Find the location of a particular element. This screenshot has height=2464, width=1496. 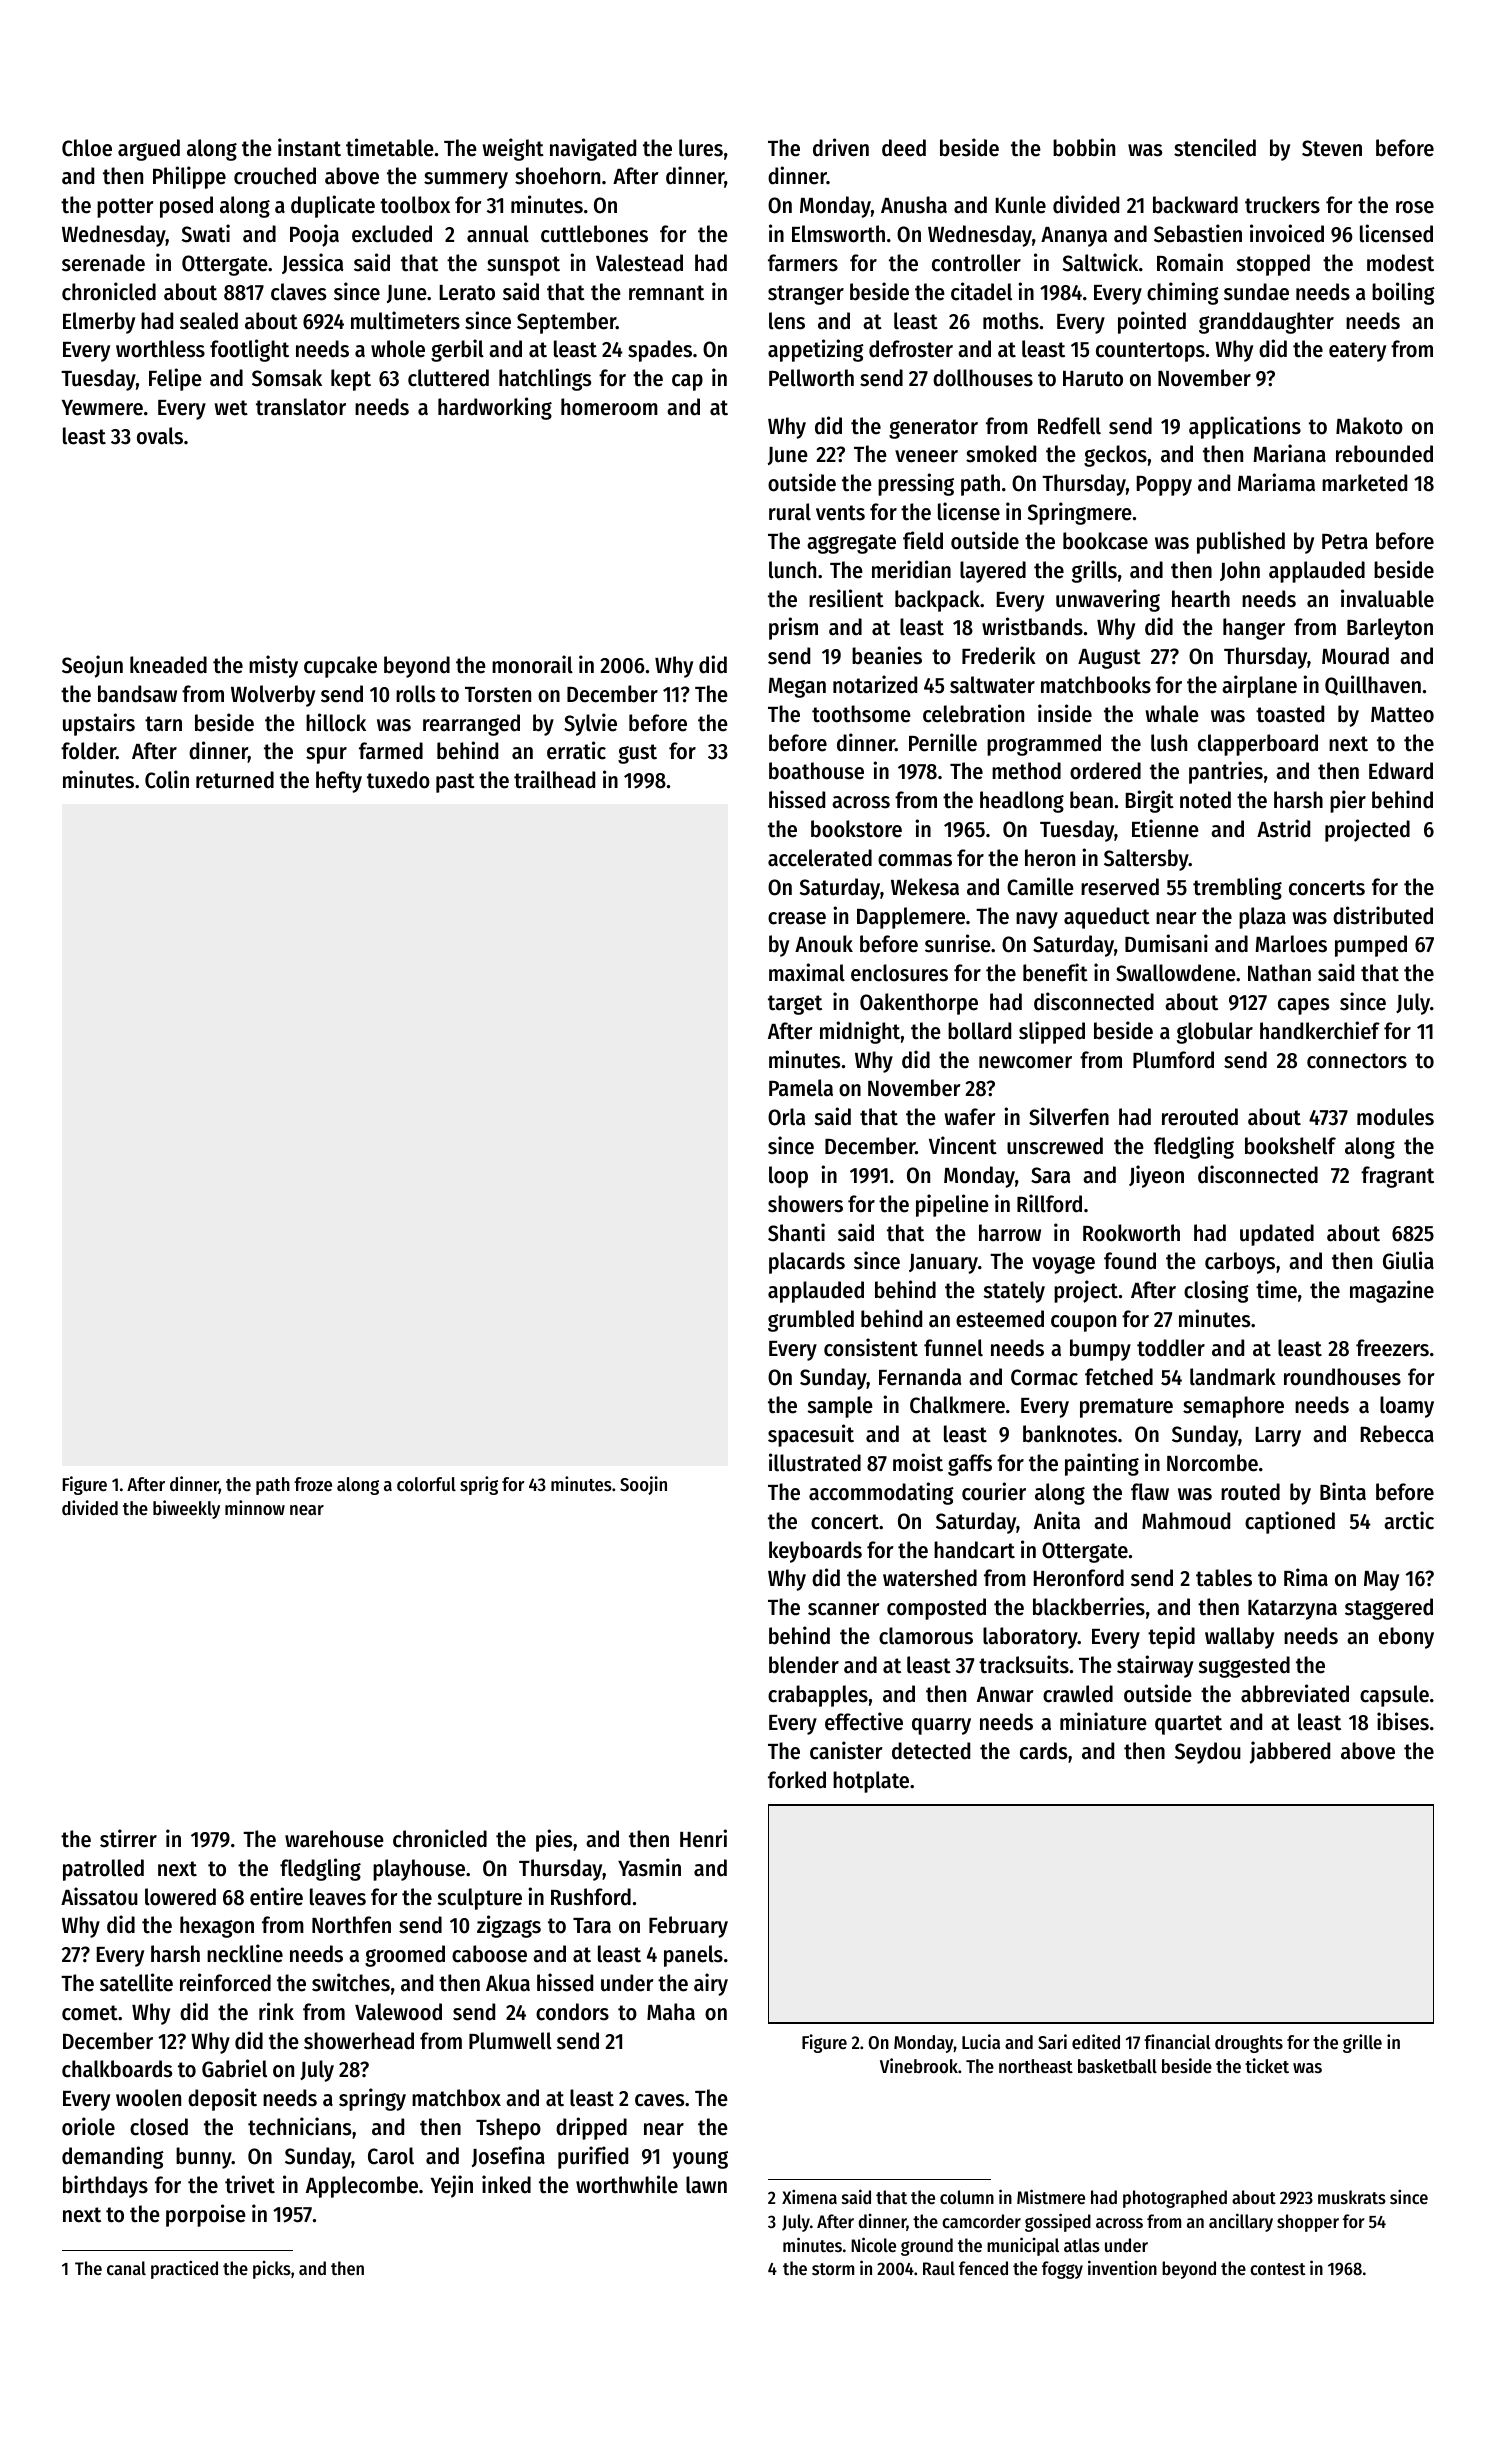

instant is located at coordinates (309, 147).
